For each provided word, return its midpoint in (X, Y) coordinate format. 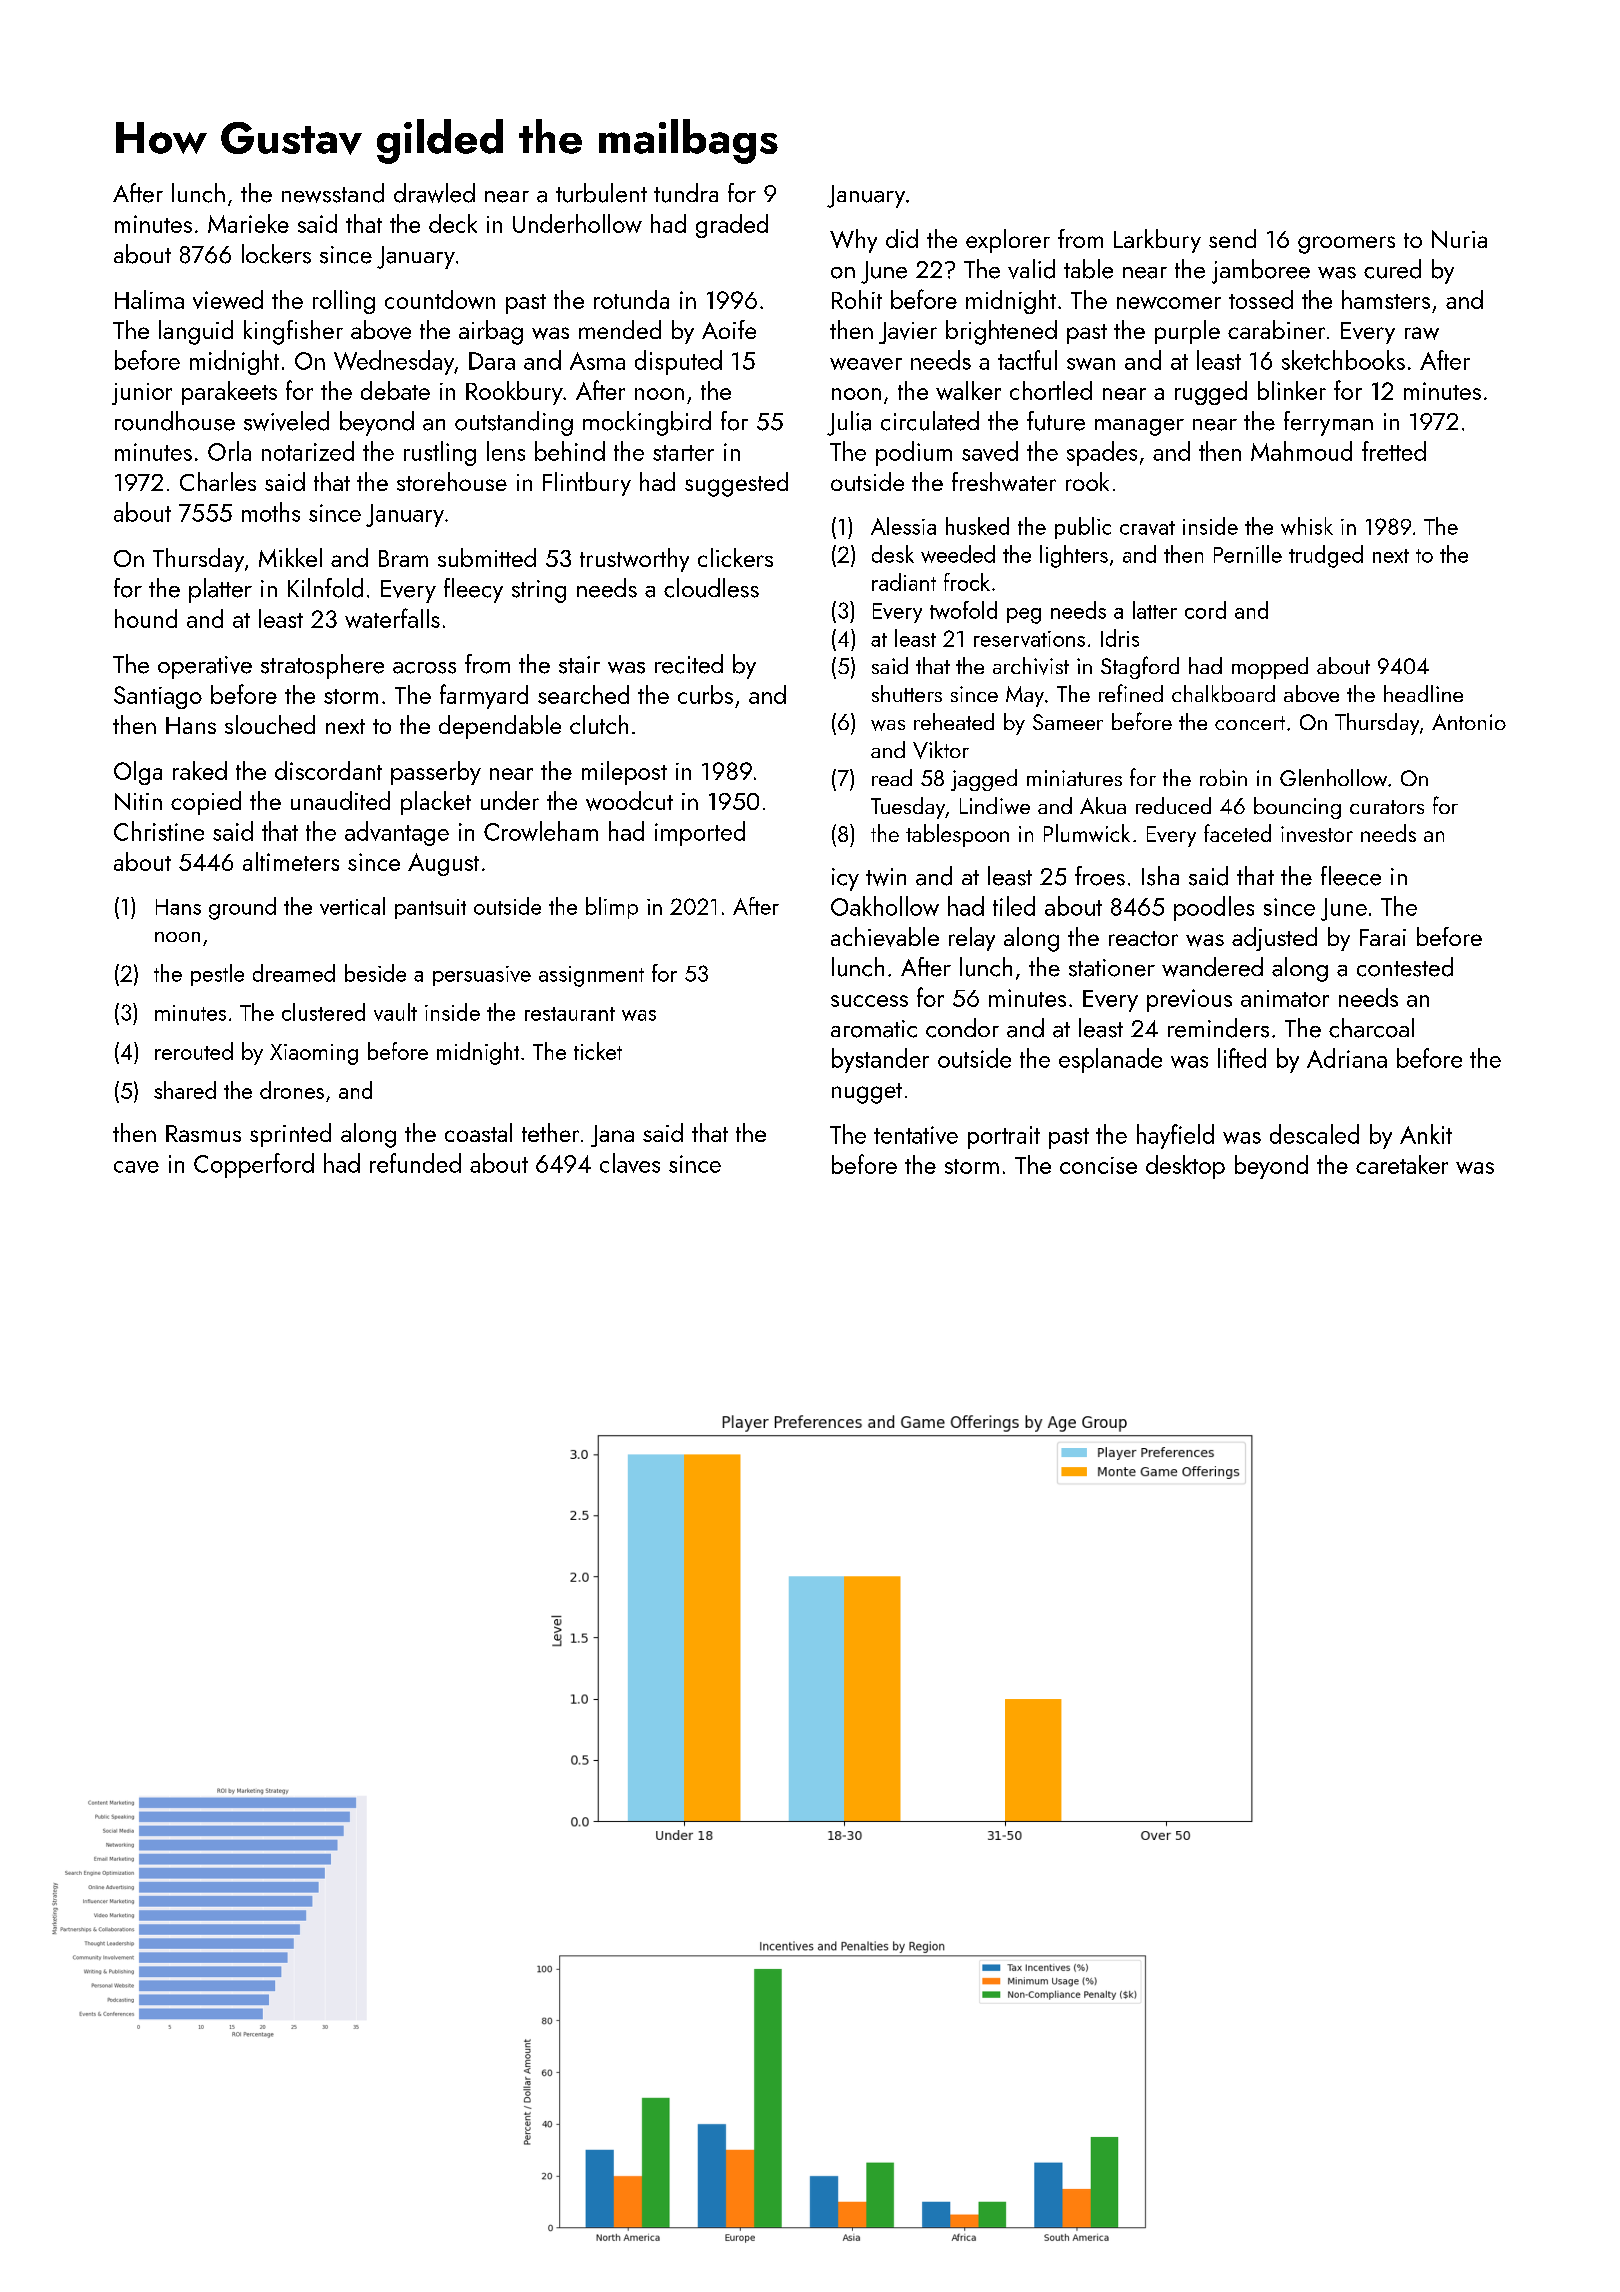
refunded (415, 1163)
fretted (1394, 451)
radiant (904, 582)
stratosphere (322, 666)
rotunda (631, 299)
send (1232, 238)
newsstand (333, 193)
